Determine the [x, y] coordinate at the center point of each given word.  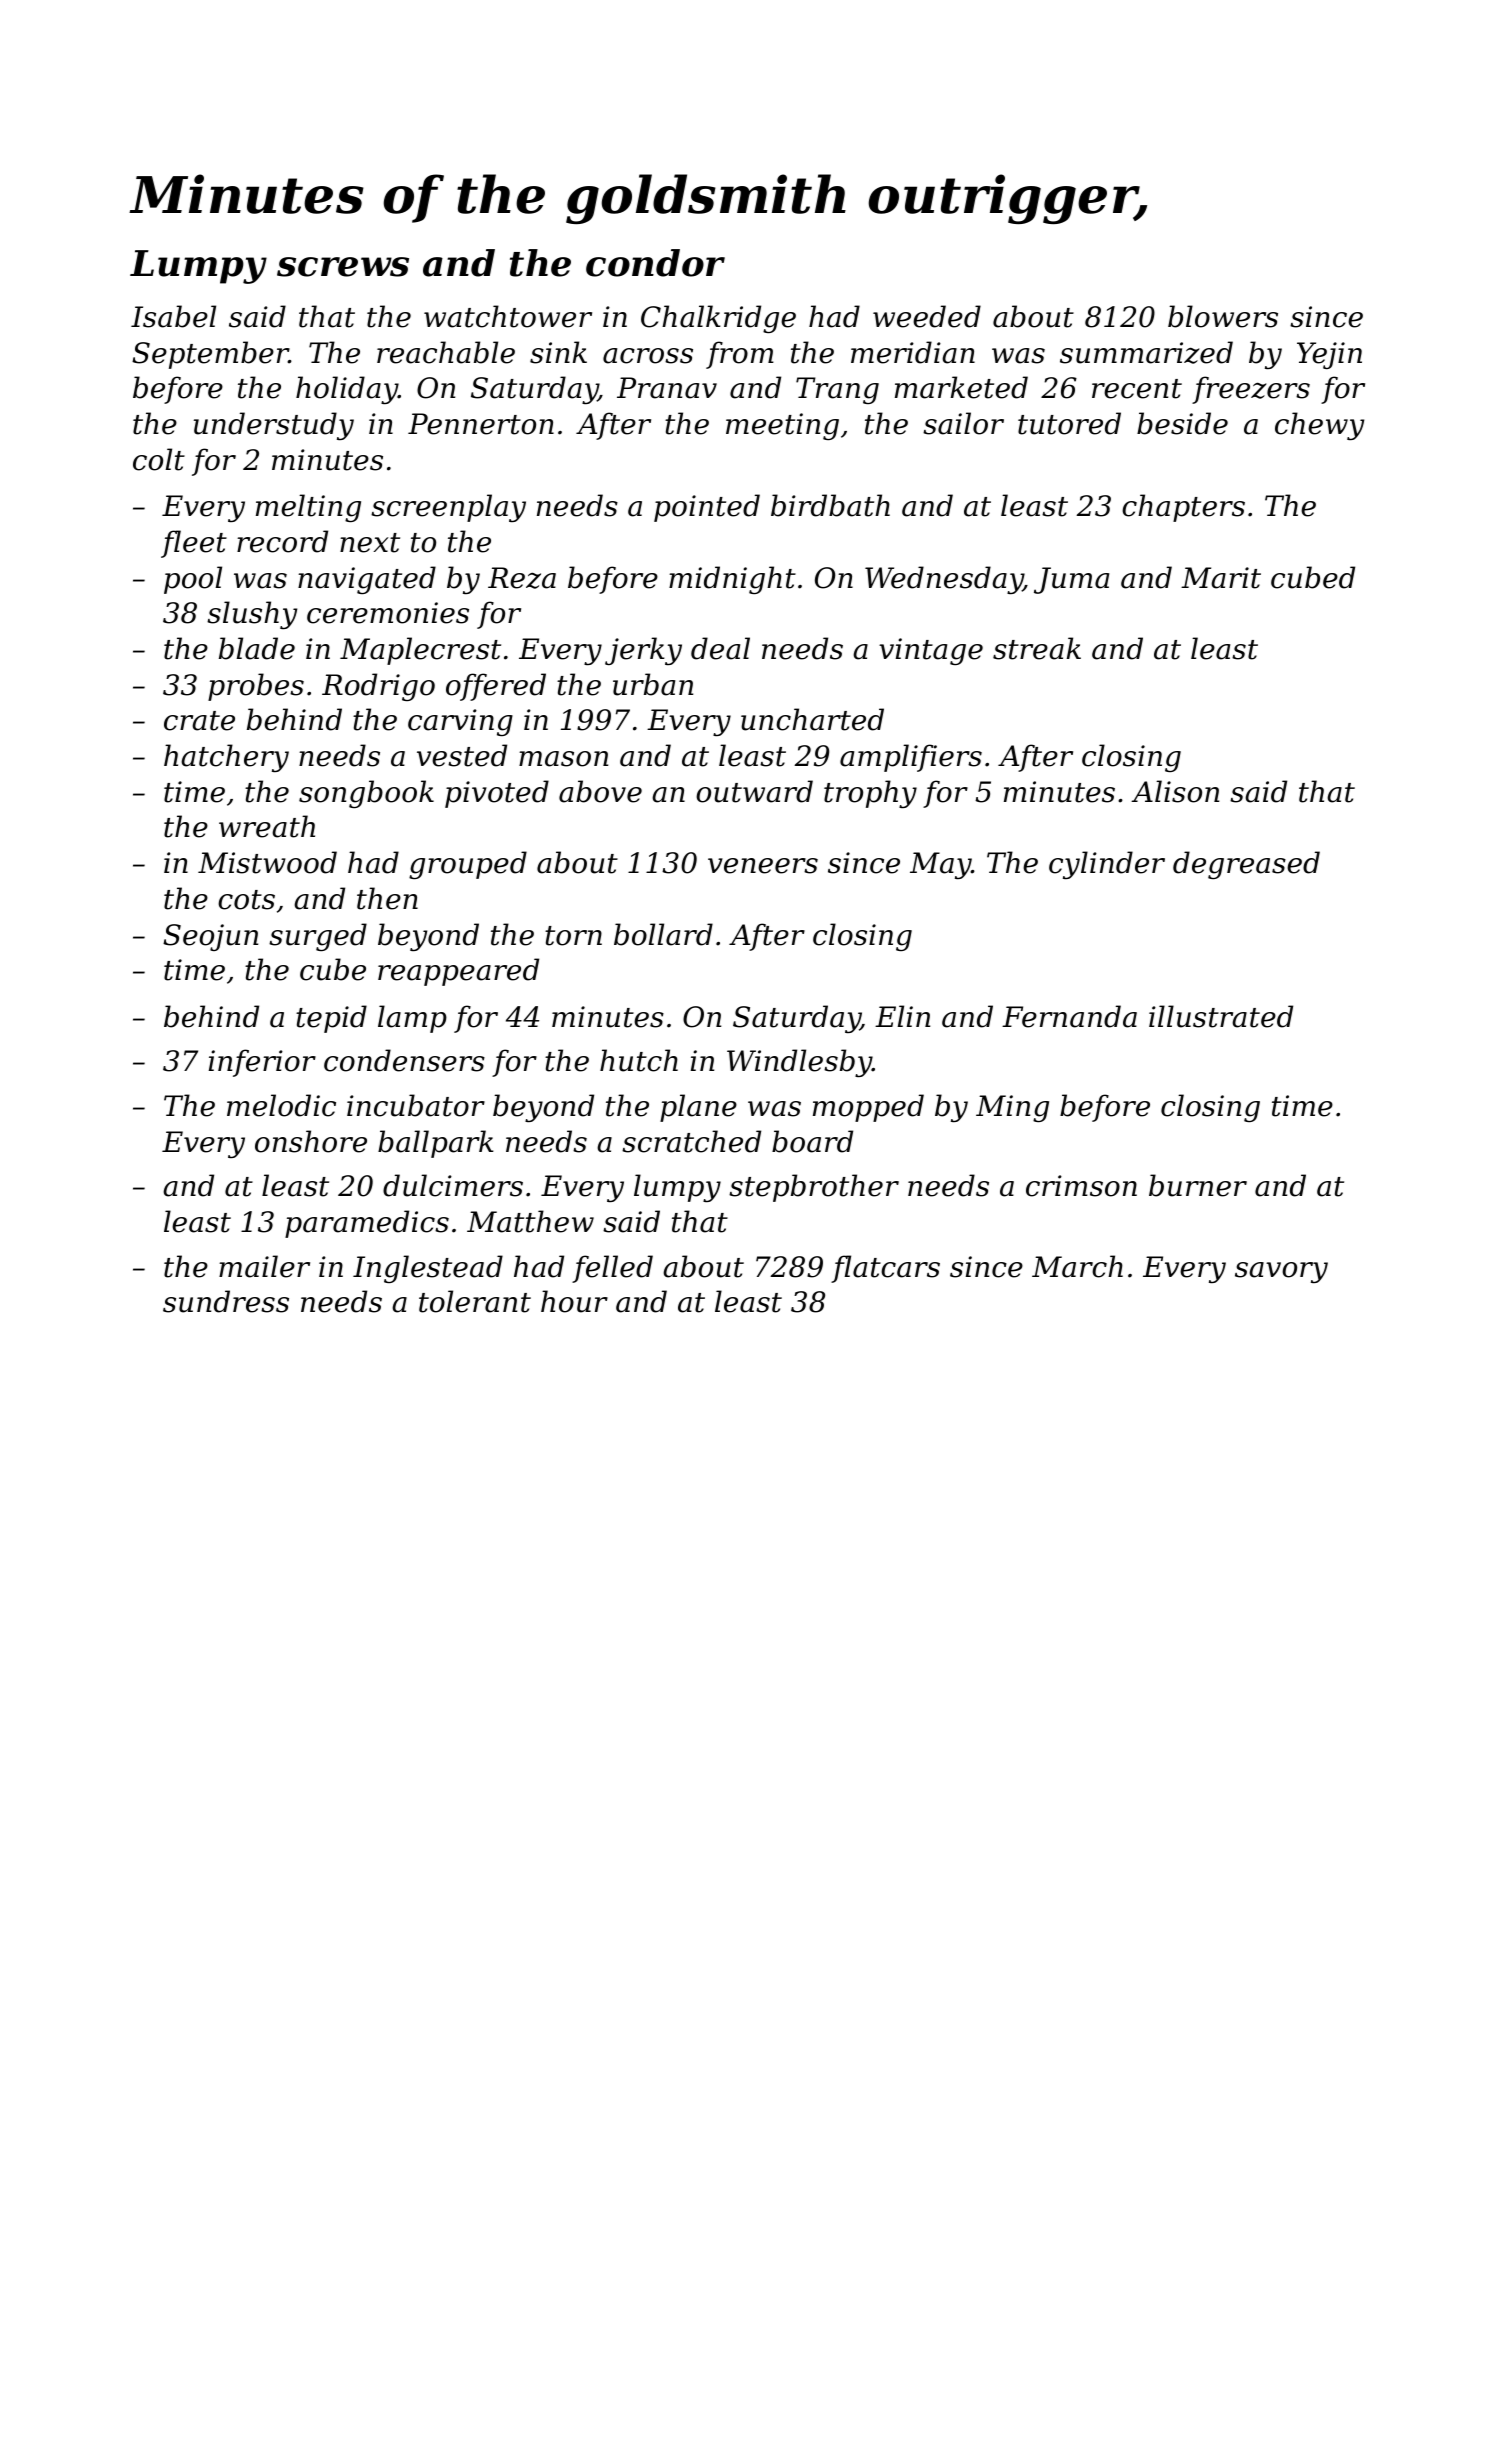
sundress [226, 1301]
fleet [194, 544]
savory [1281, 1272]
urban [653, 684]
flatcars [885, 1269]
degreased [1246, 865]
